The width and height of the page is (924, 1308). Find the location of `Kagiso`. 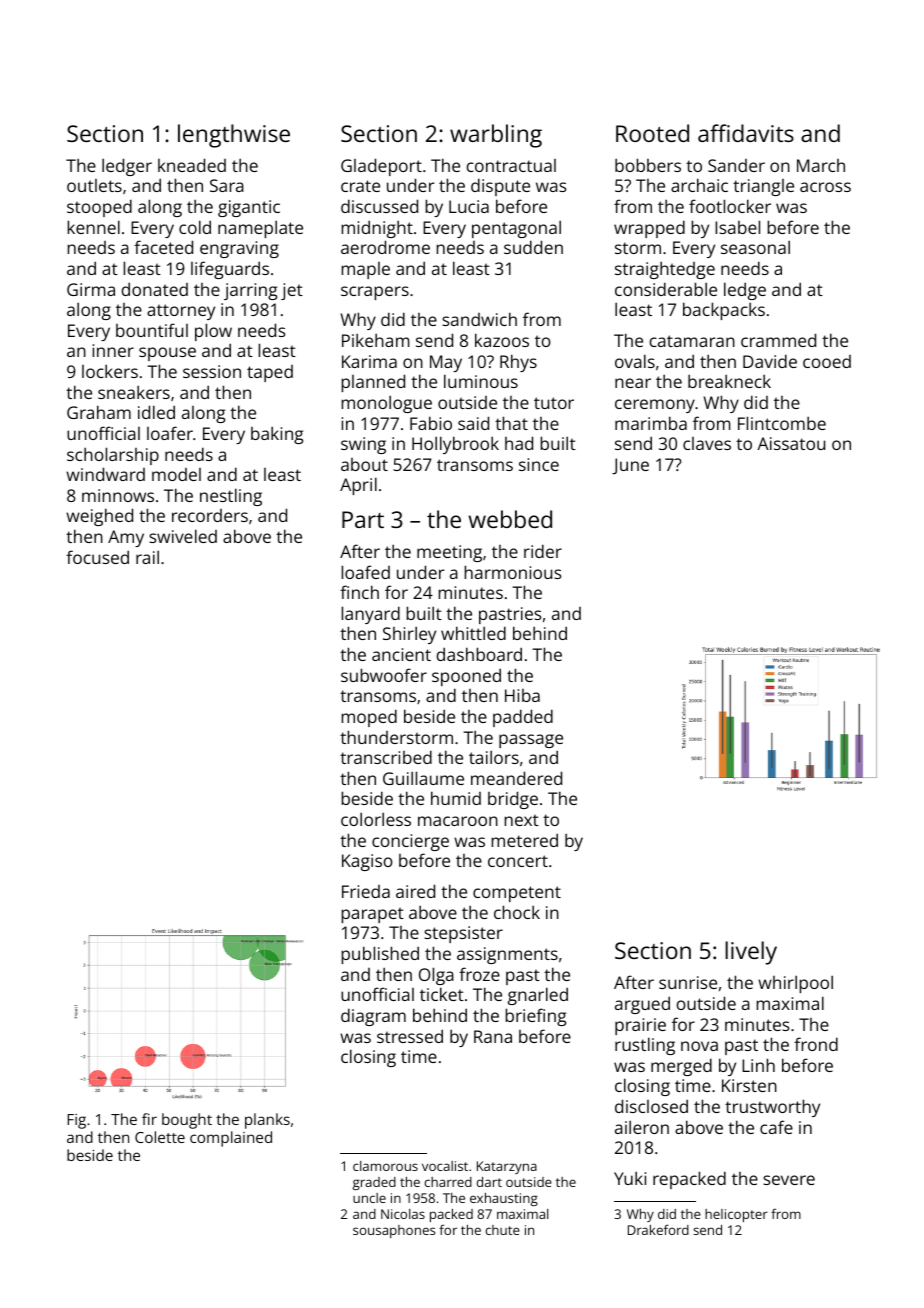

Kagiso is located at coordinates (367, 862).
